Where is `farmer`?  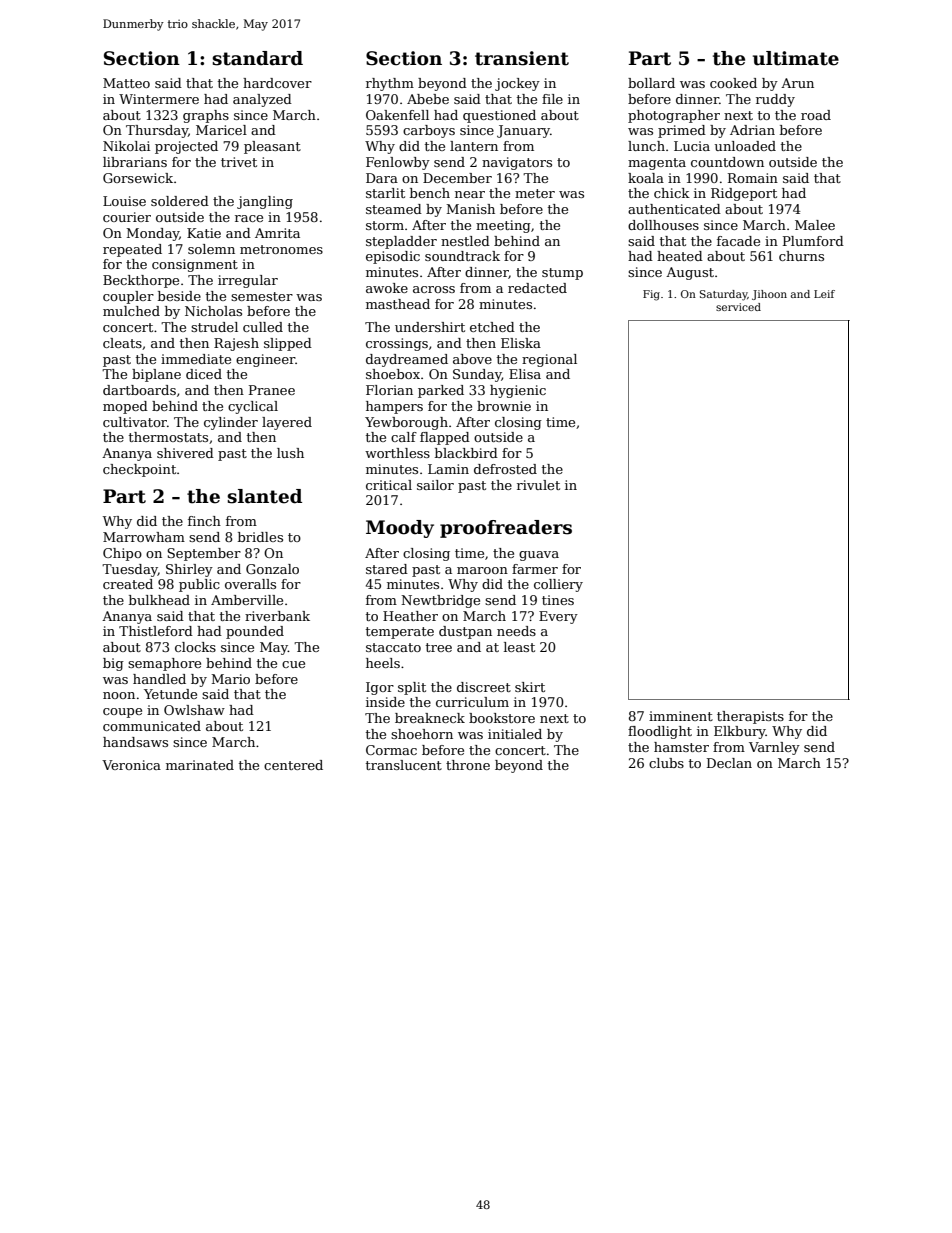 farmer is located at coordinates (535, 569).
